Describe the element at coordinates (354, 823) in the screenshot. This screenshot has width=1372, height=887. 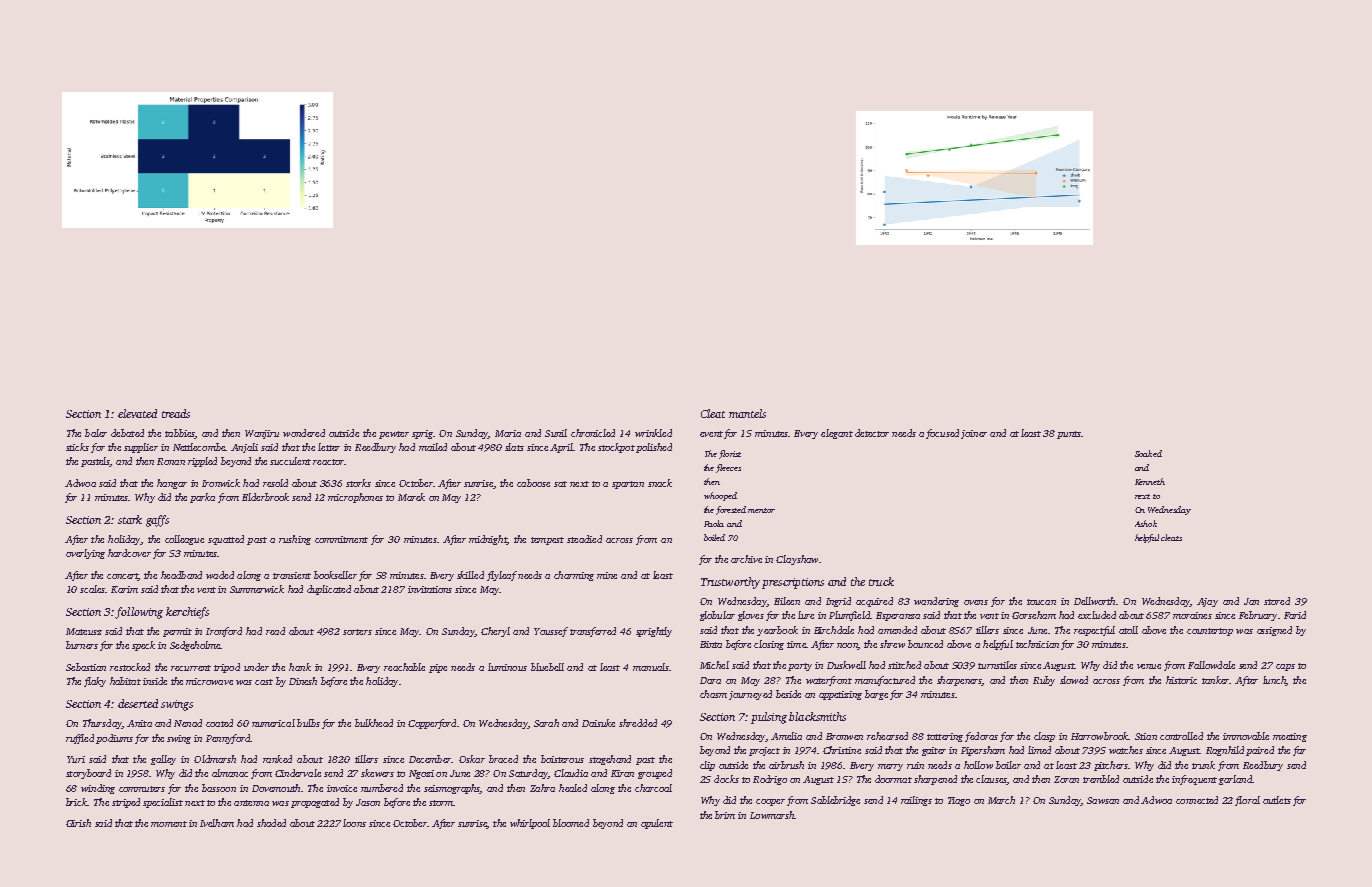
I see `loons` at that location.
